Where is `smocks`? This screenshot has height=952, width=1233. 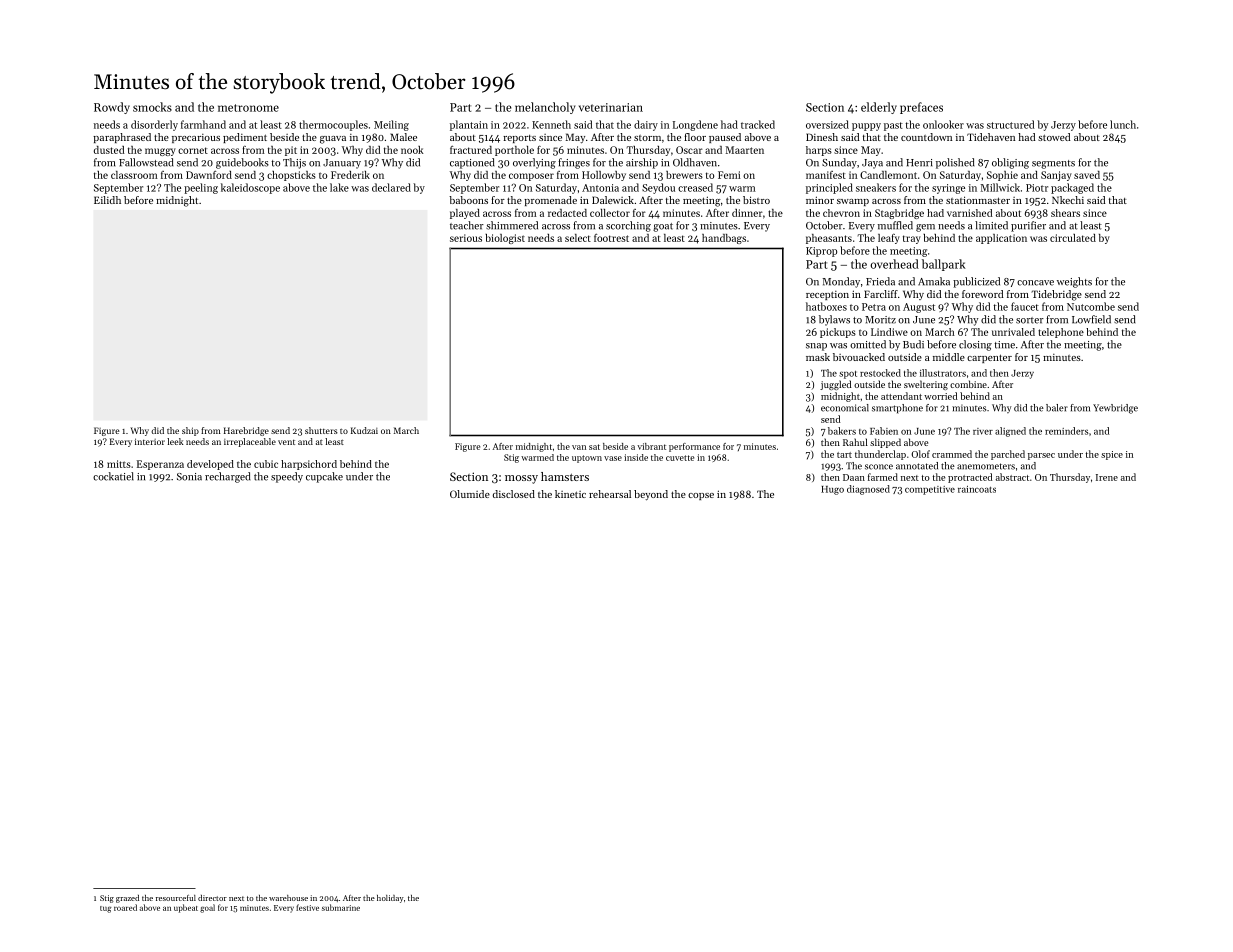
smocks is located at coordinates (152, 107).
